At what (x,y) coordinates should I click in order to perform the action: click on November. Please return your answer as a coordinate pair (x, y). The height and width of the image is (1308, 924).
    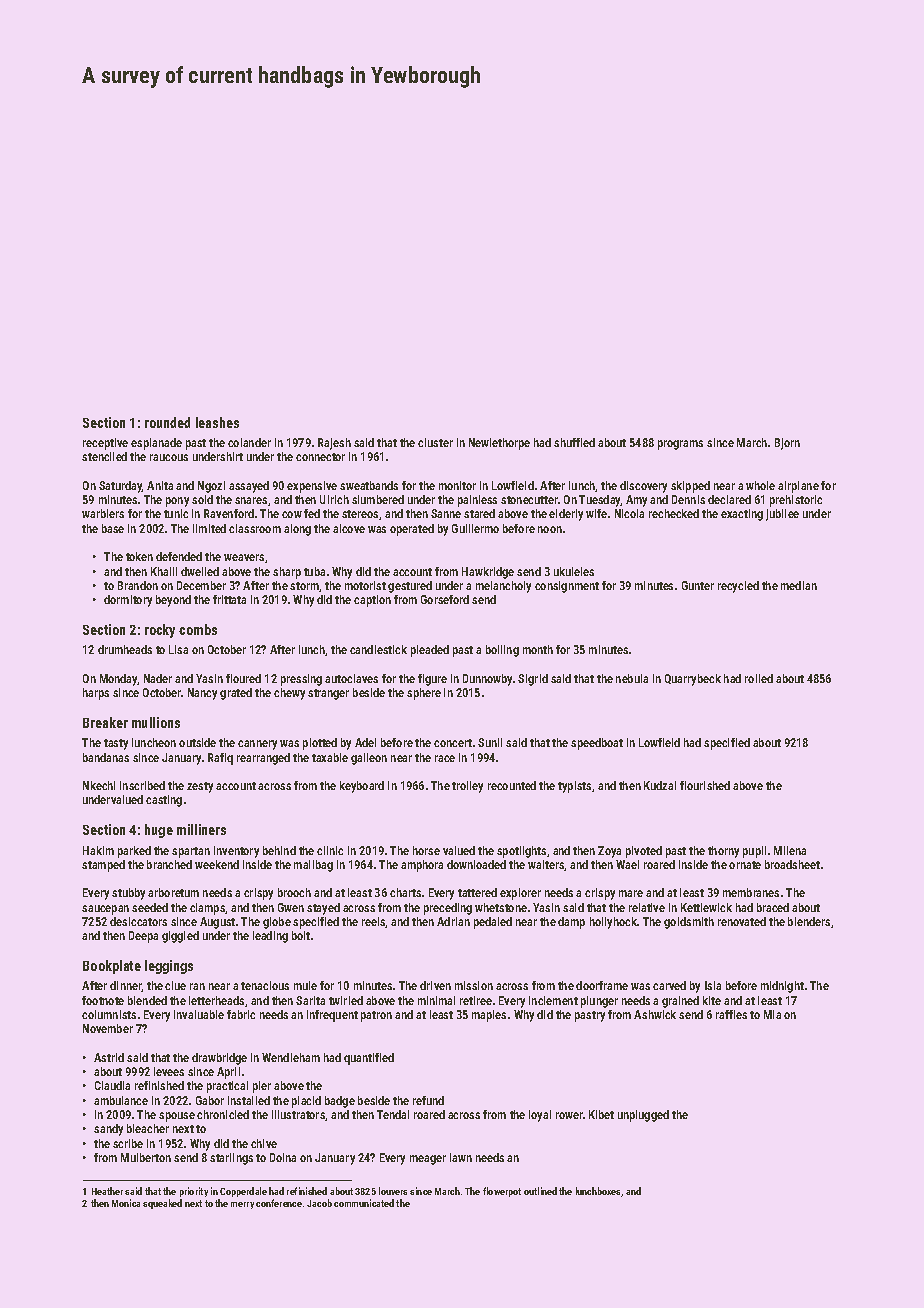
    Looking at the image, I should click on (108, 1028).
